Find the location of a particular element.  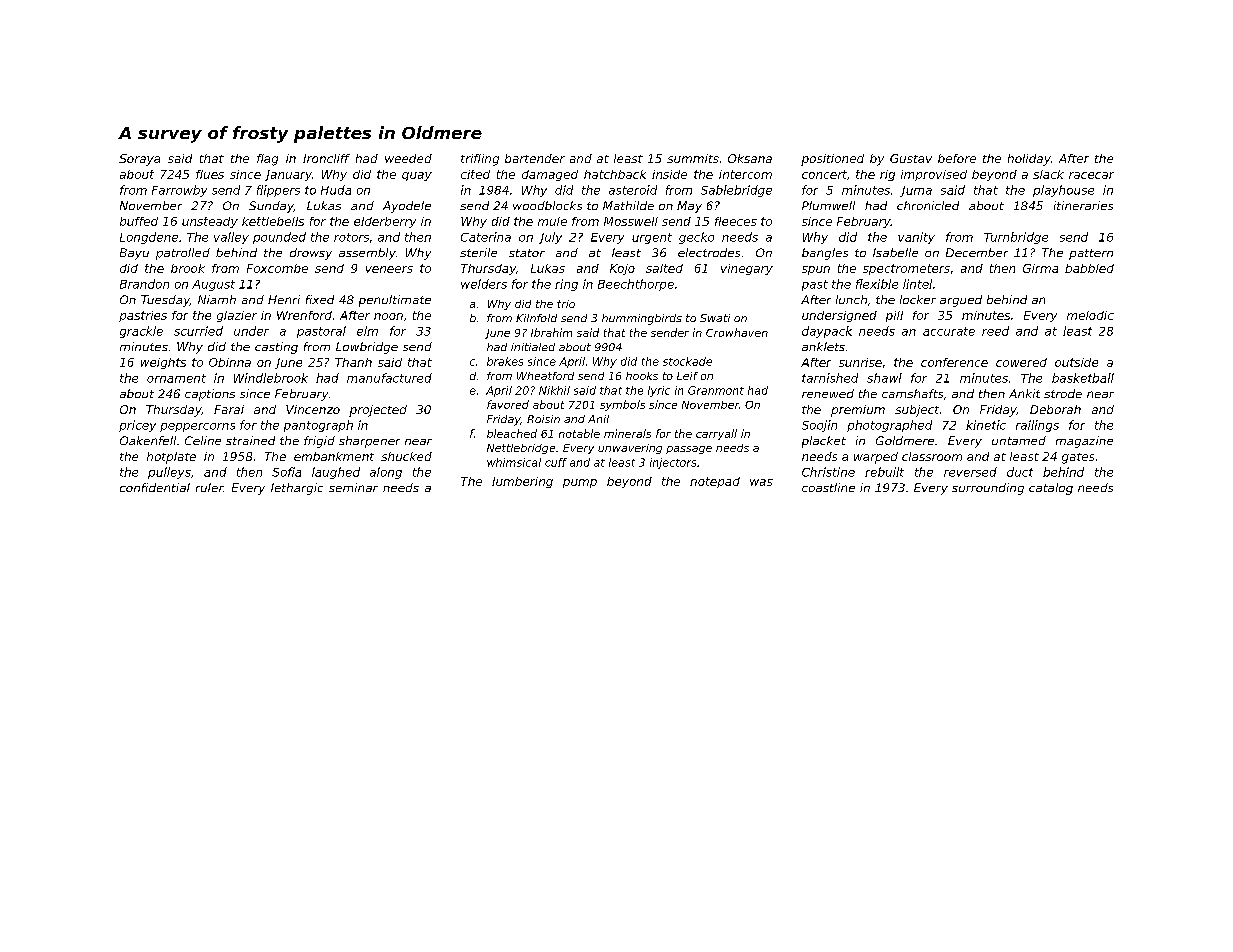

before is located at coordinates (957, 158).
